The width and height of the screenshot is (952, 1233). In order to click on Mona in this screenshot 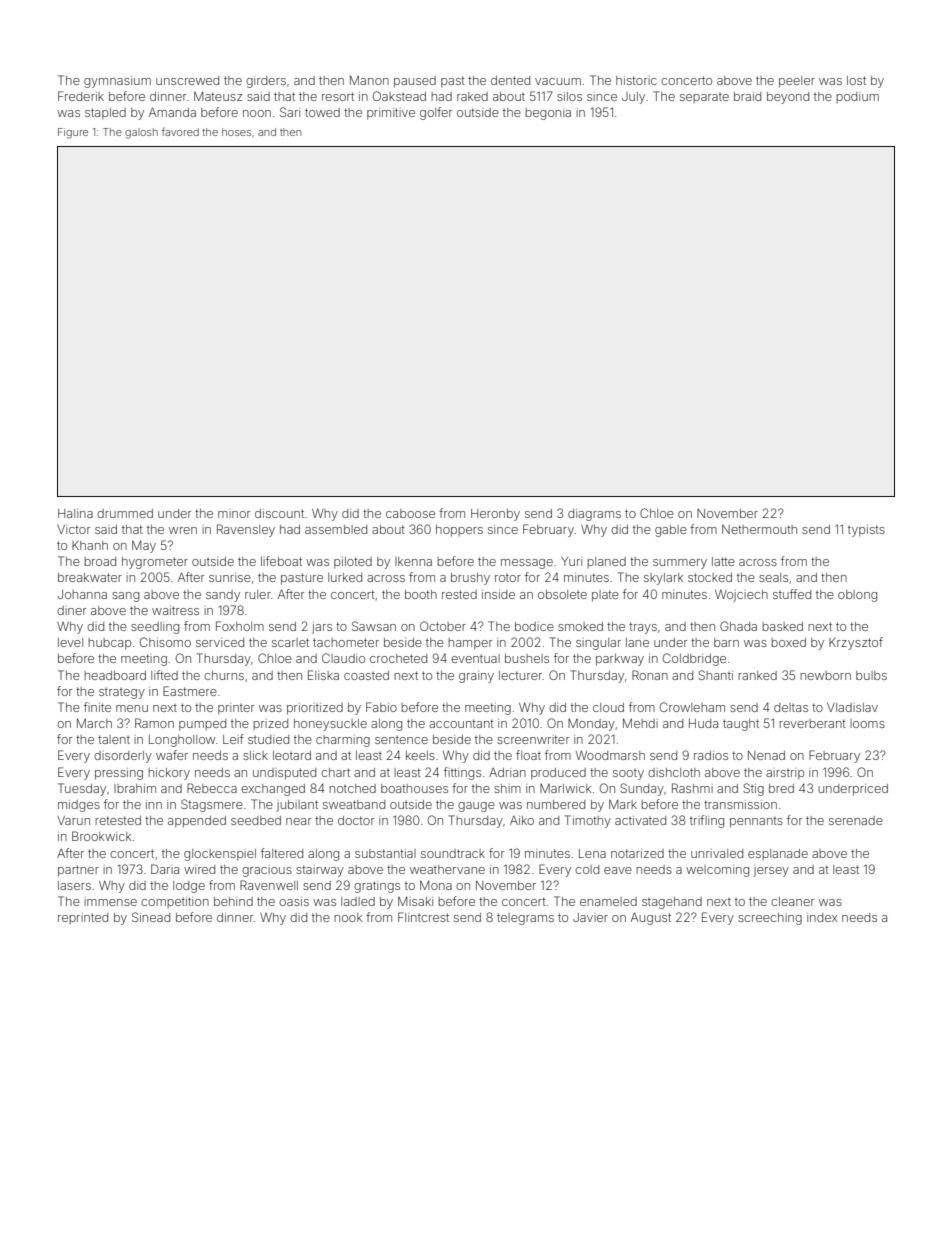, I will do `click(436, 885)`.
